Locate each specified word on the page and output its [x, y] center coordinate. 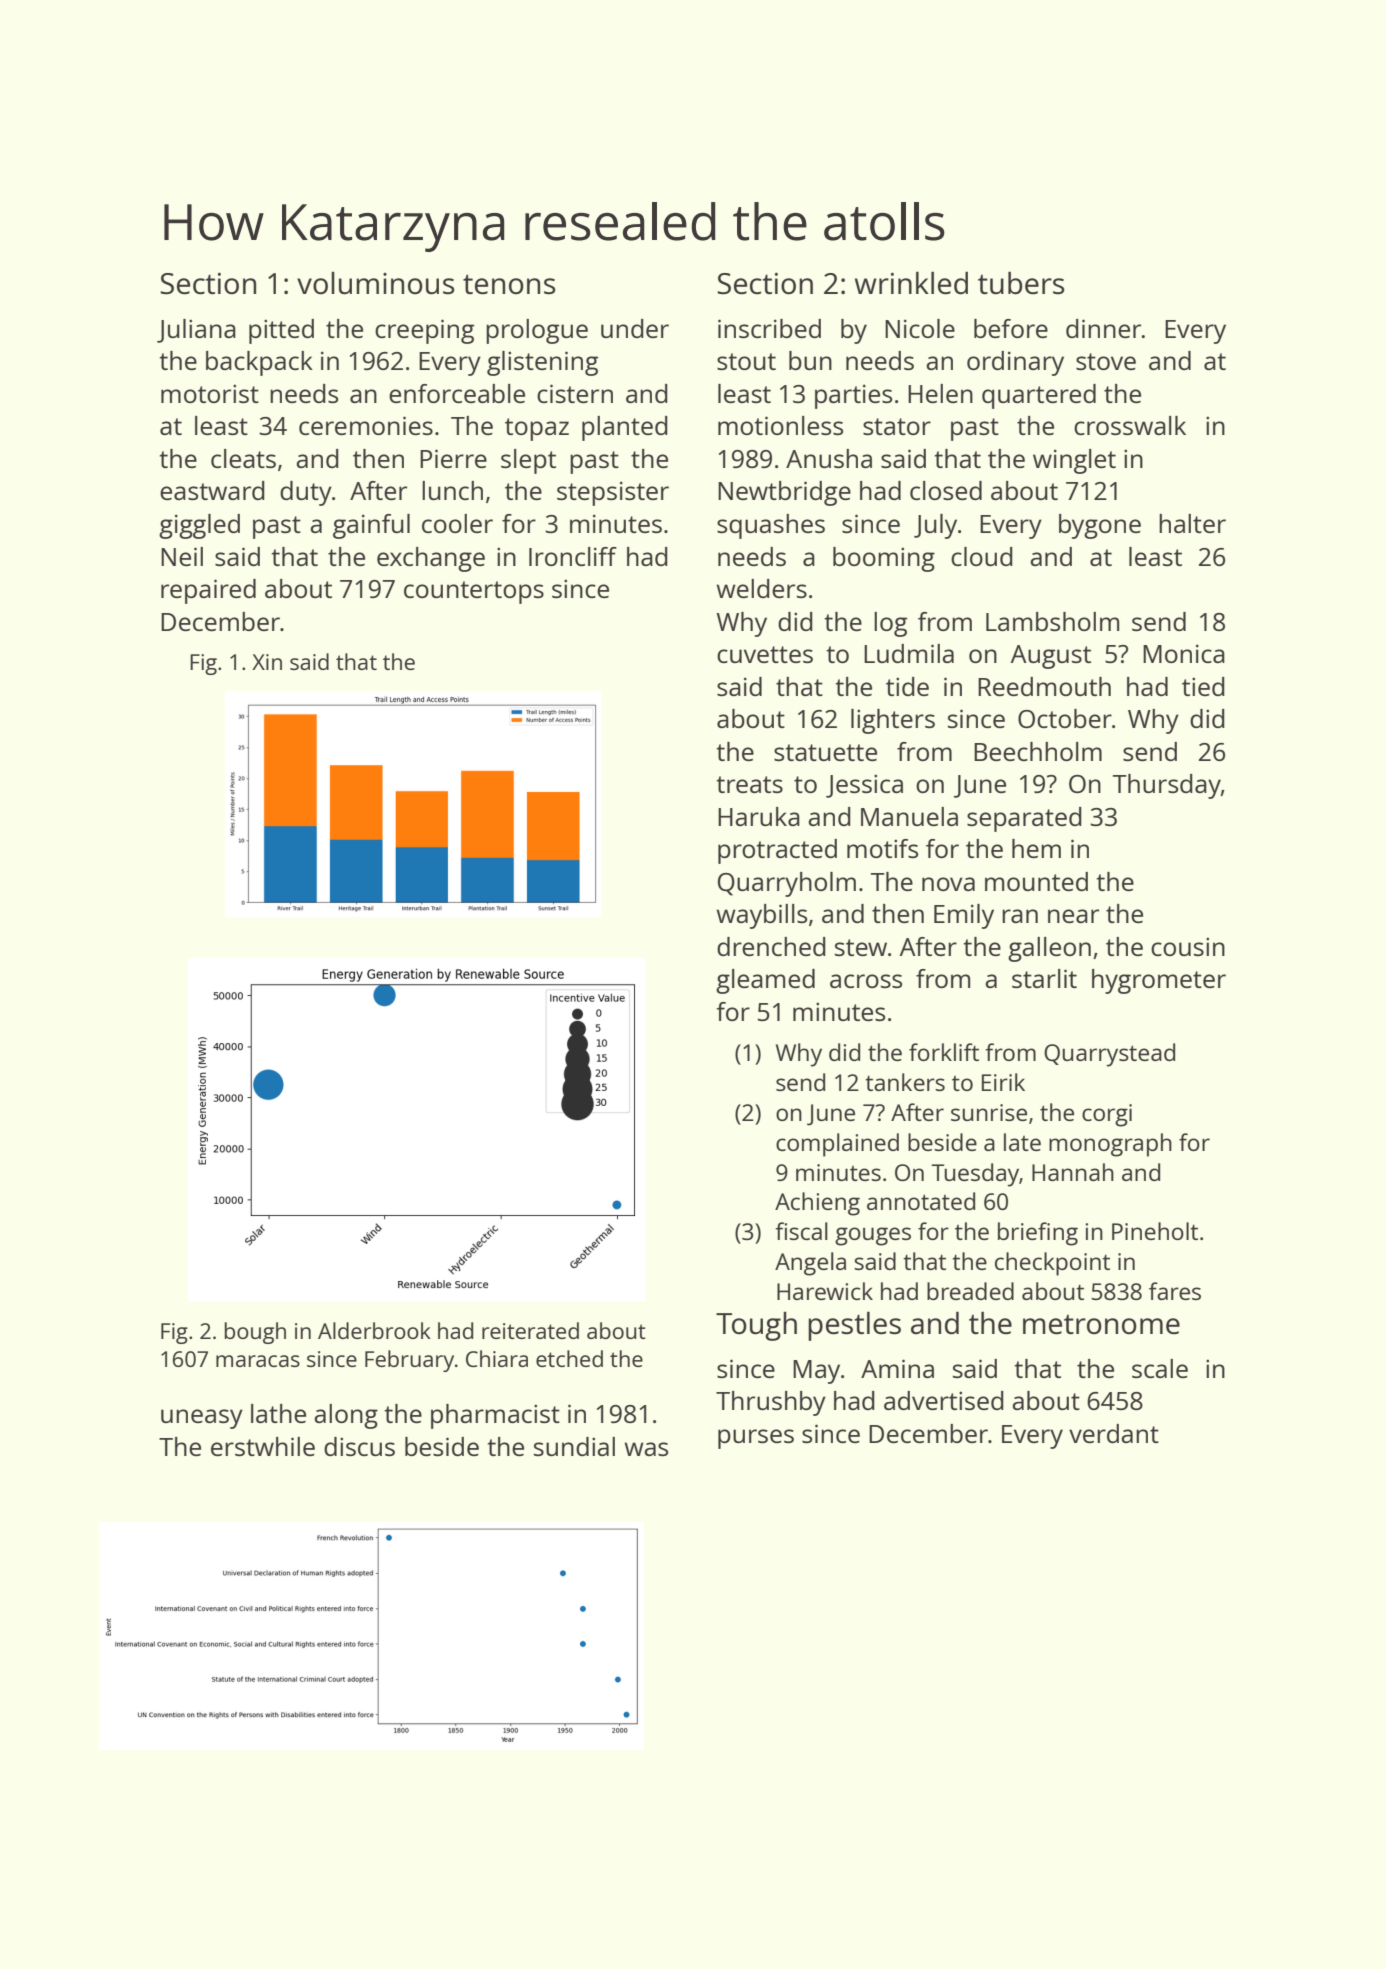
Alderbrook [374, 1330]
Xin [267, 662]
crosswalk [1130, 425]
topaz [537, 429]
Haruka [759, 816]
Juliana [196, 331]
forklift [944, 1052]
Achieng [817, 1204]
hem [1036, 848]
